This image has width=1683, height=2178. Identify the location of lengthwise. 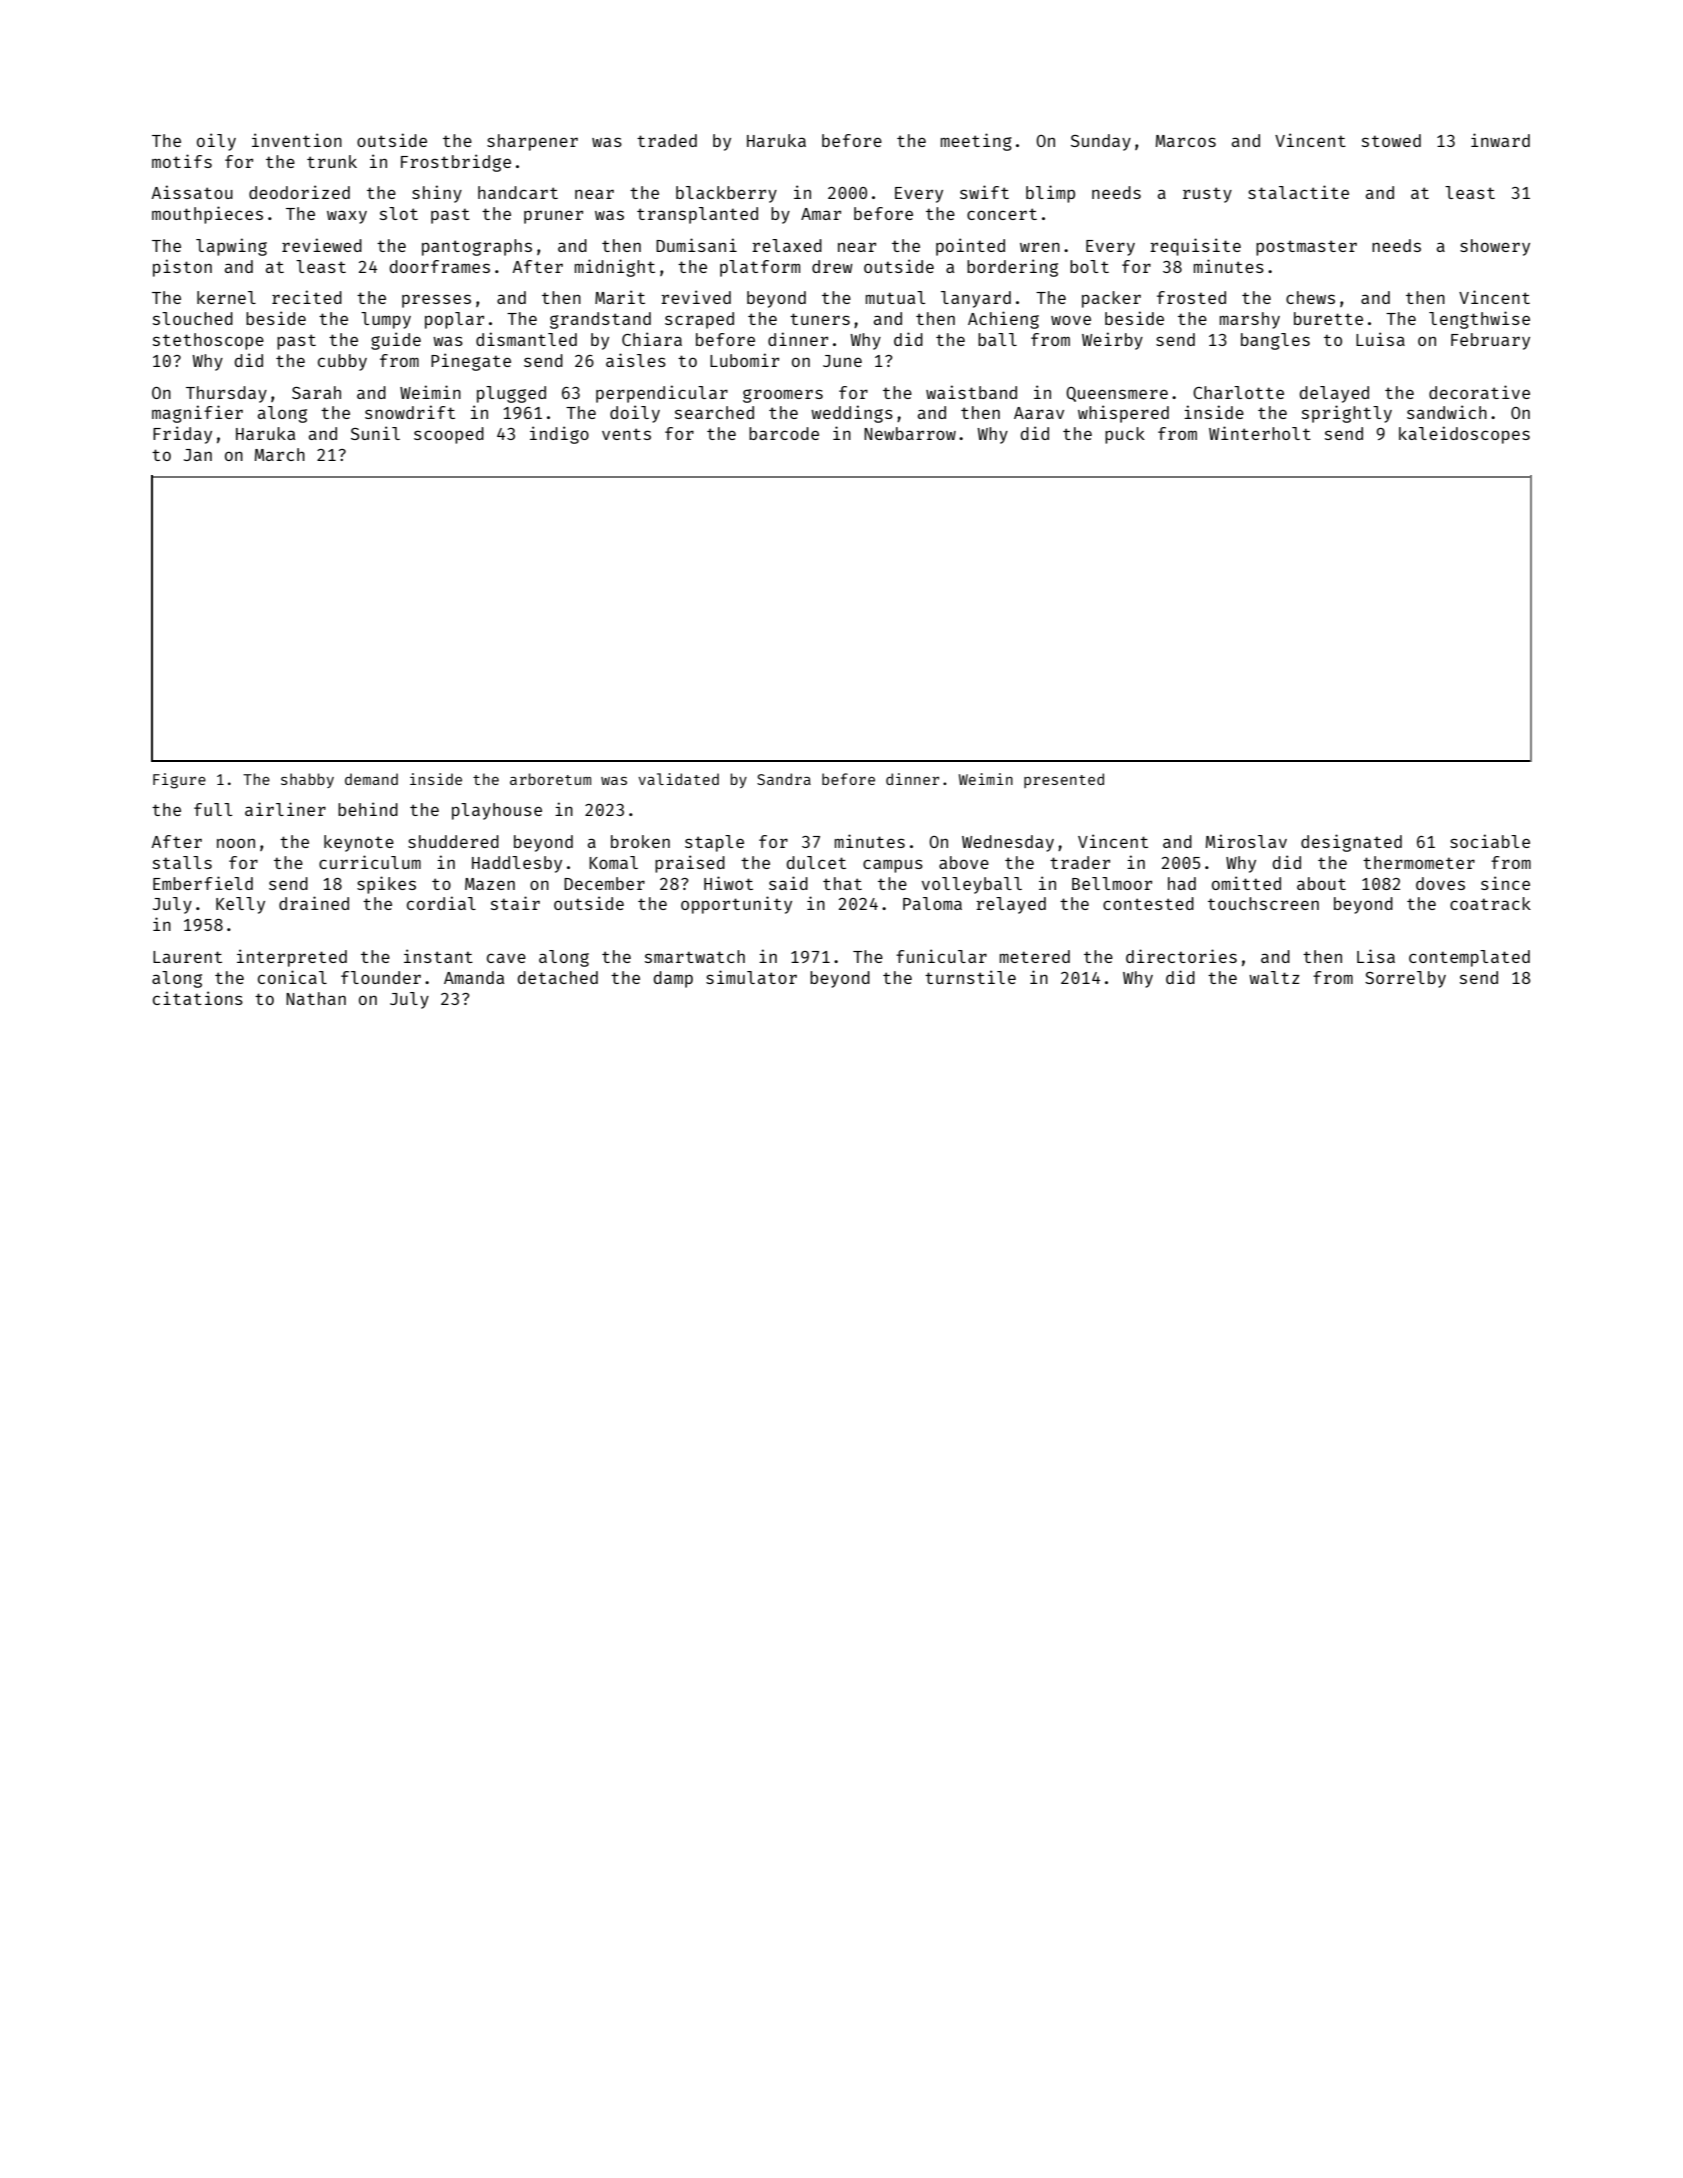
(1479, 320).
